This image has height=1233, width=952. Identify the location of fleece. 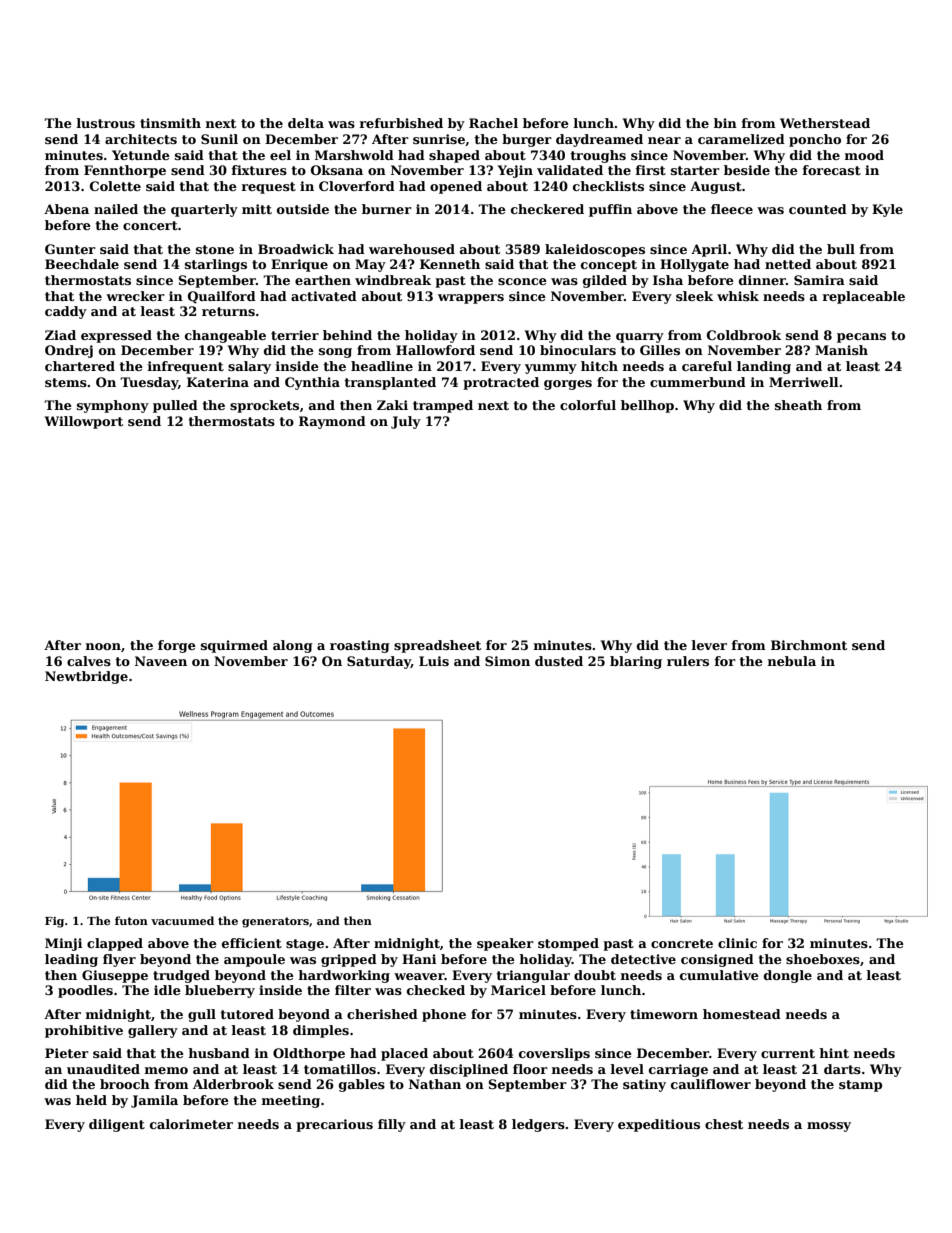
(732, 209).
